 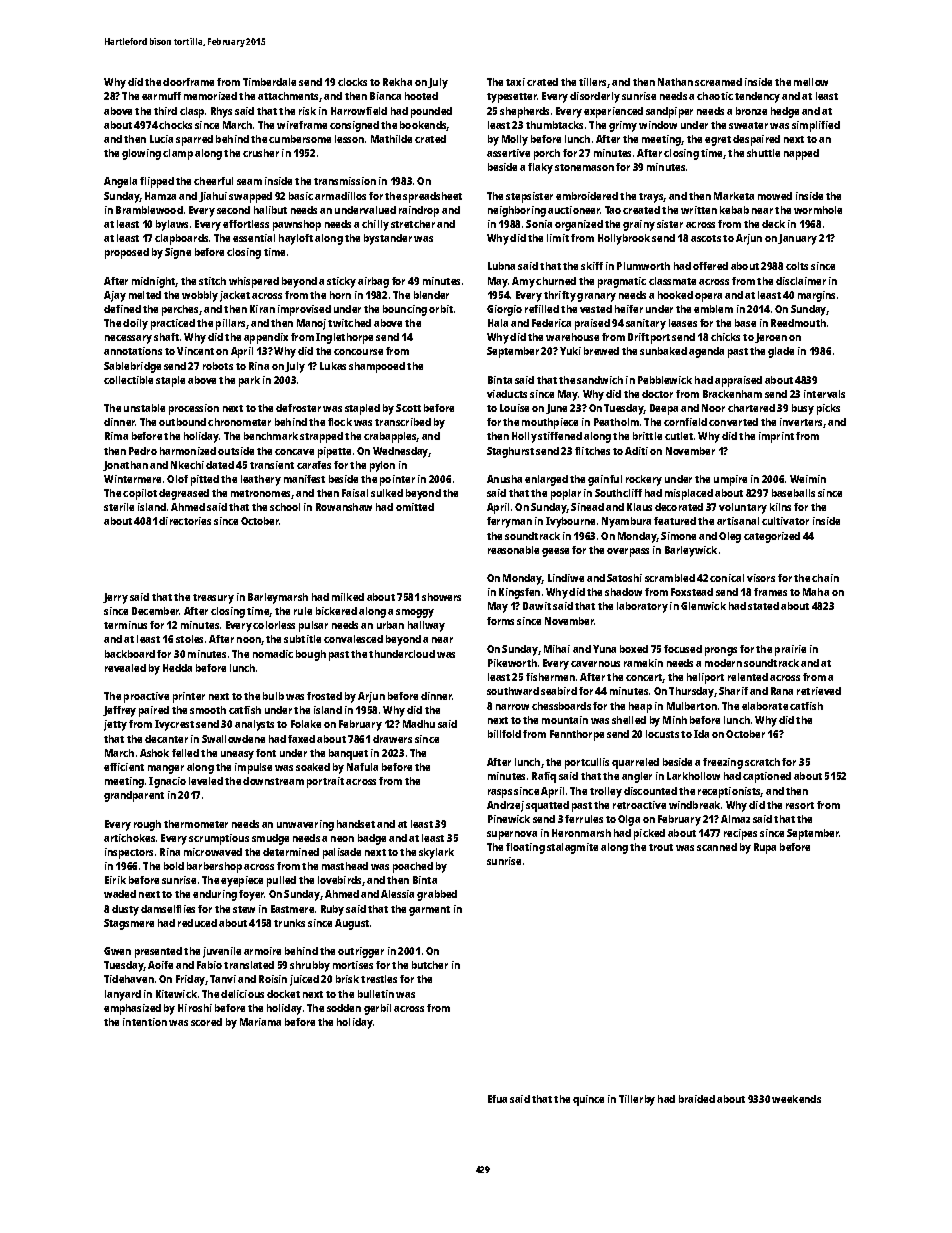 I want to click on midnight, so click(x=154, y=282).
